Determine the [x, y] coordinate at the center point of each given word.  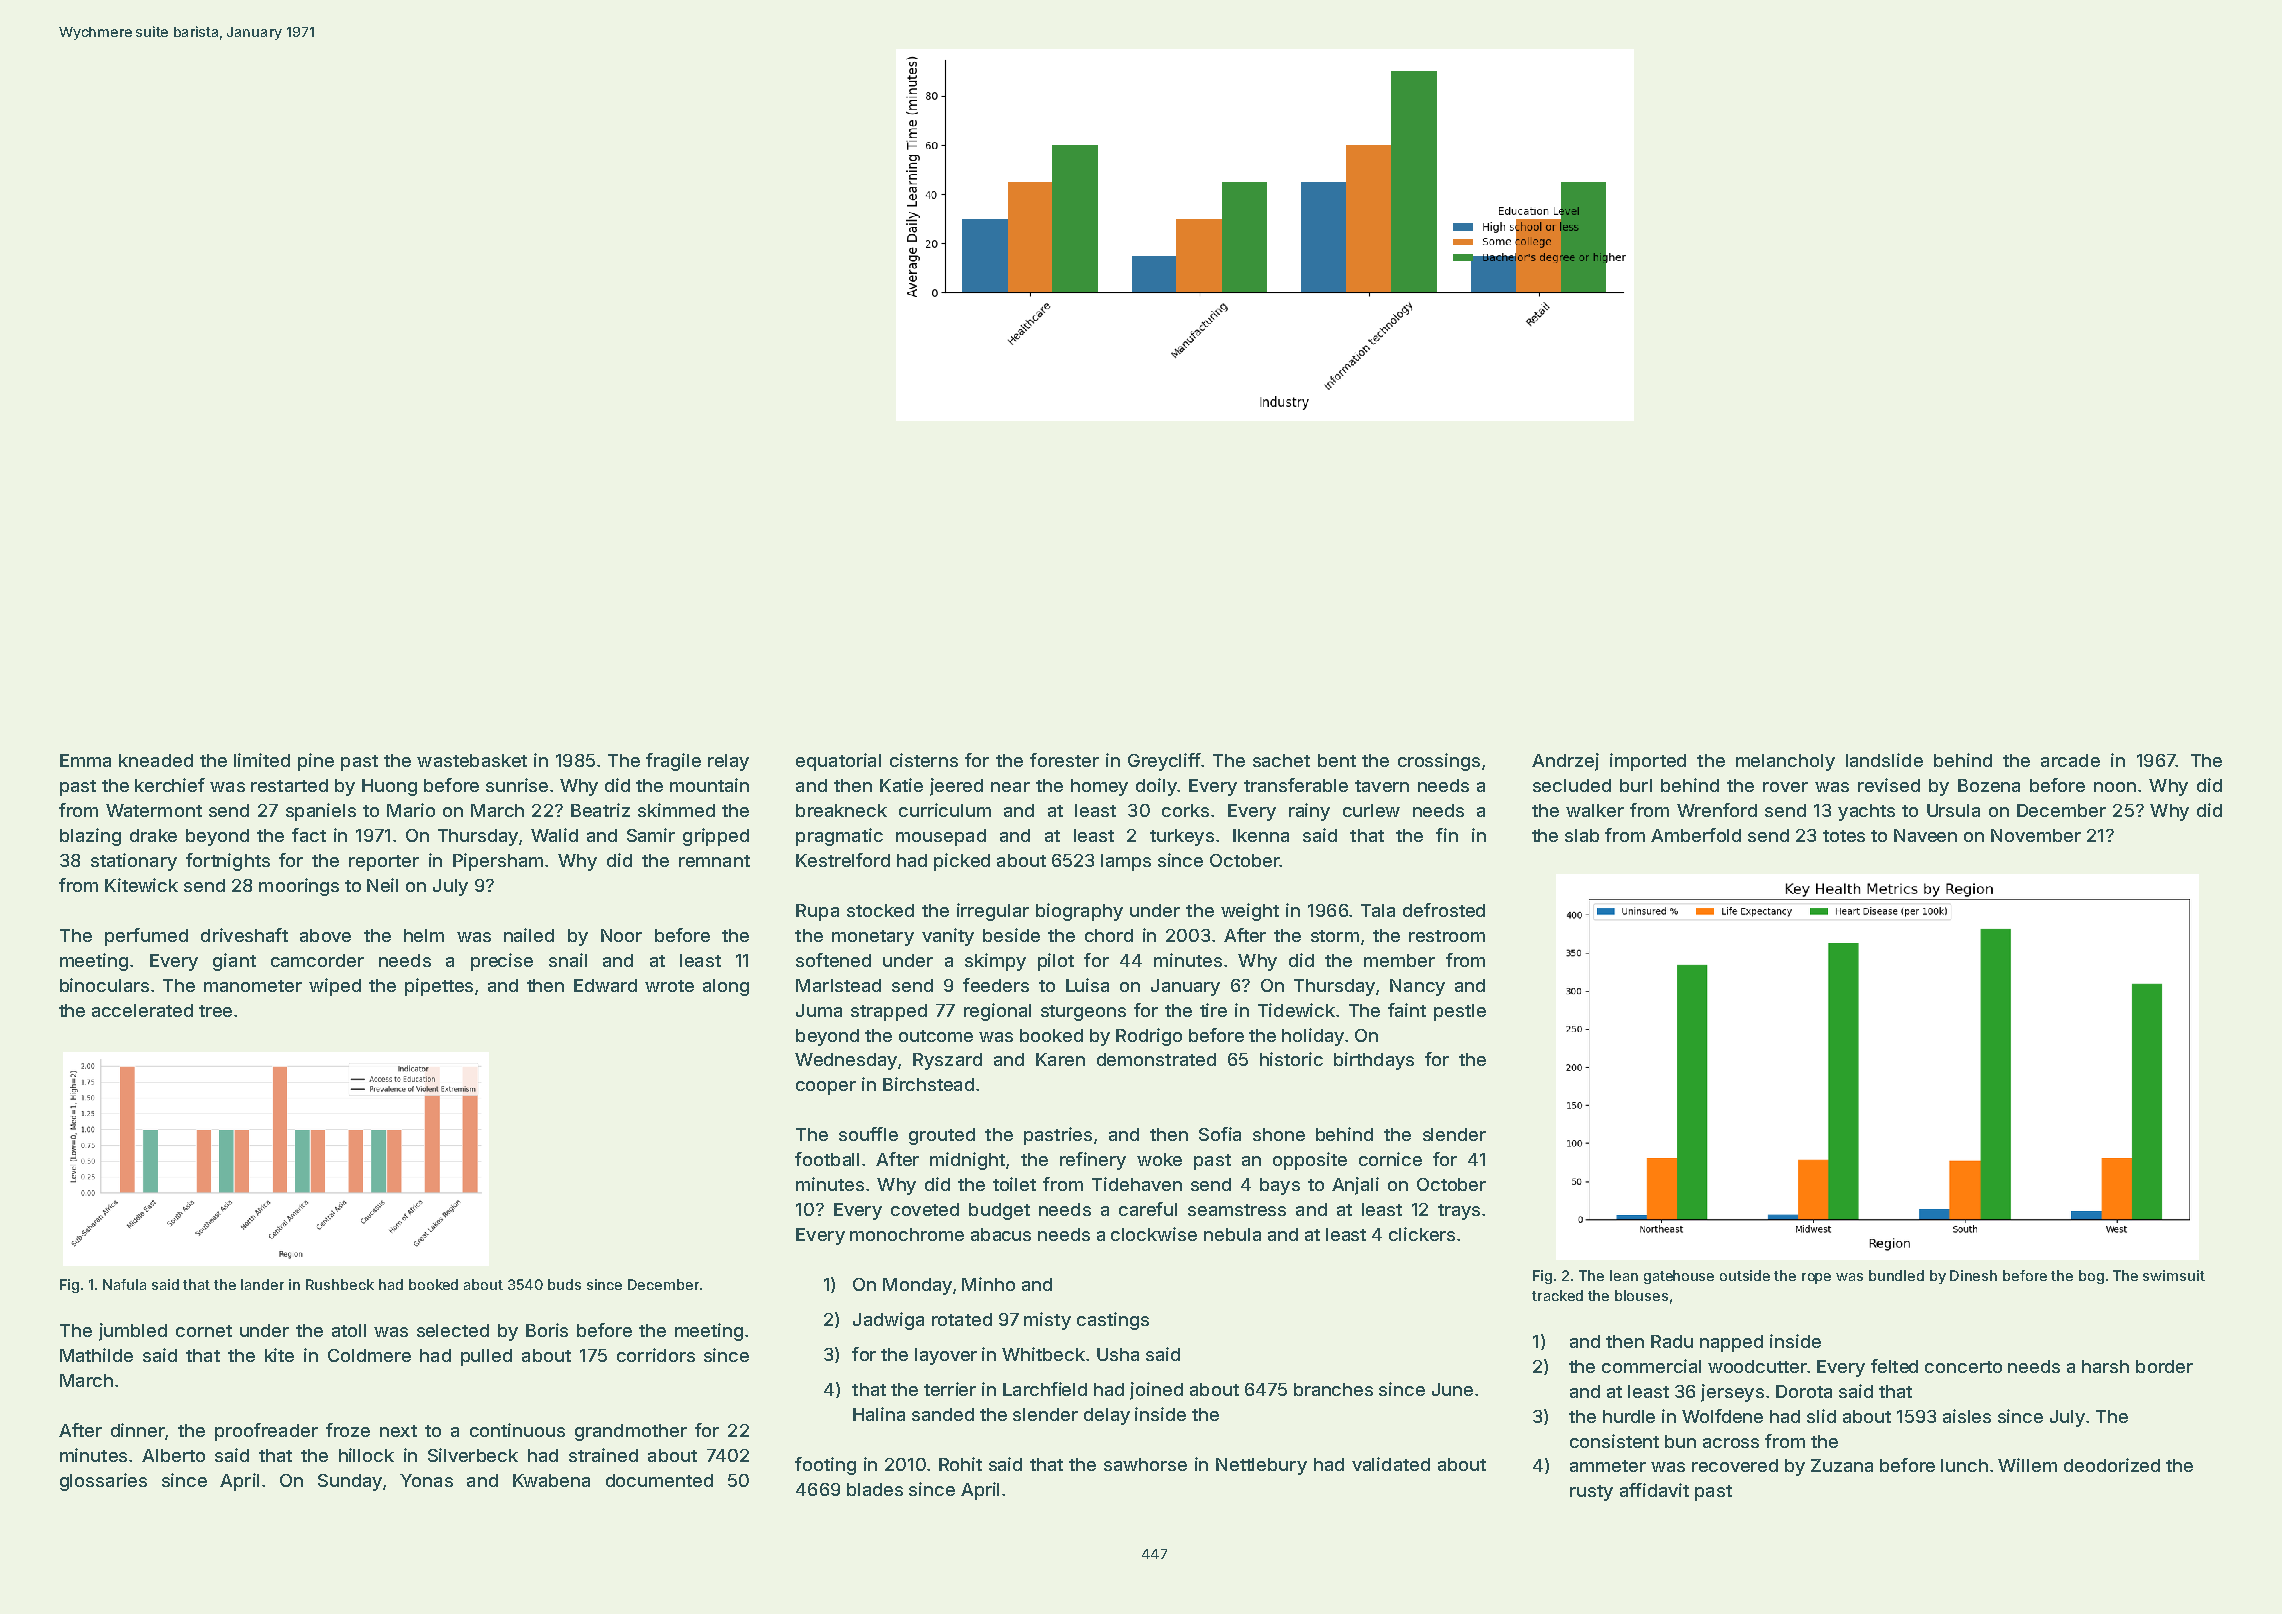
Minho [988, 1284]
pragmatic [839, 837]
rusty [1591, 1493]
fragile [673, 762]
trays [1459, 1212]
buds [564, 1284]
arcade [2070, 760]
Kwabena [551, 1480]
